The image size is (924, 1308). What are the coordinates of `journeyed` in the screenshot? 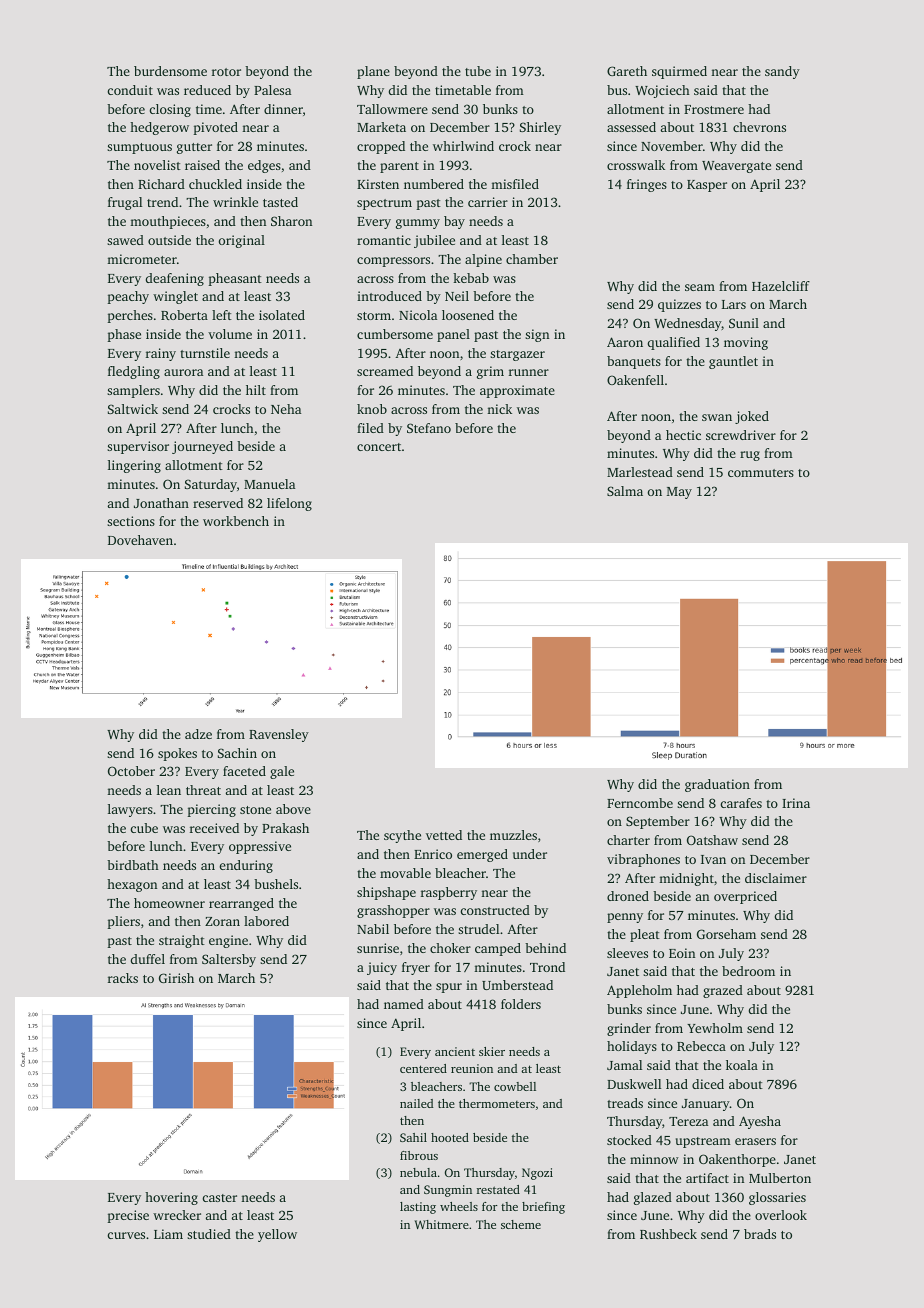 It's located at (202, 447).
